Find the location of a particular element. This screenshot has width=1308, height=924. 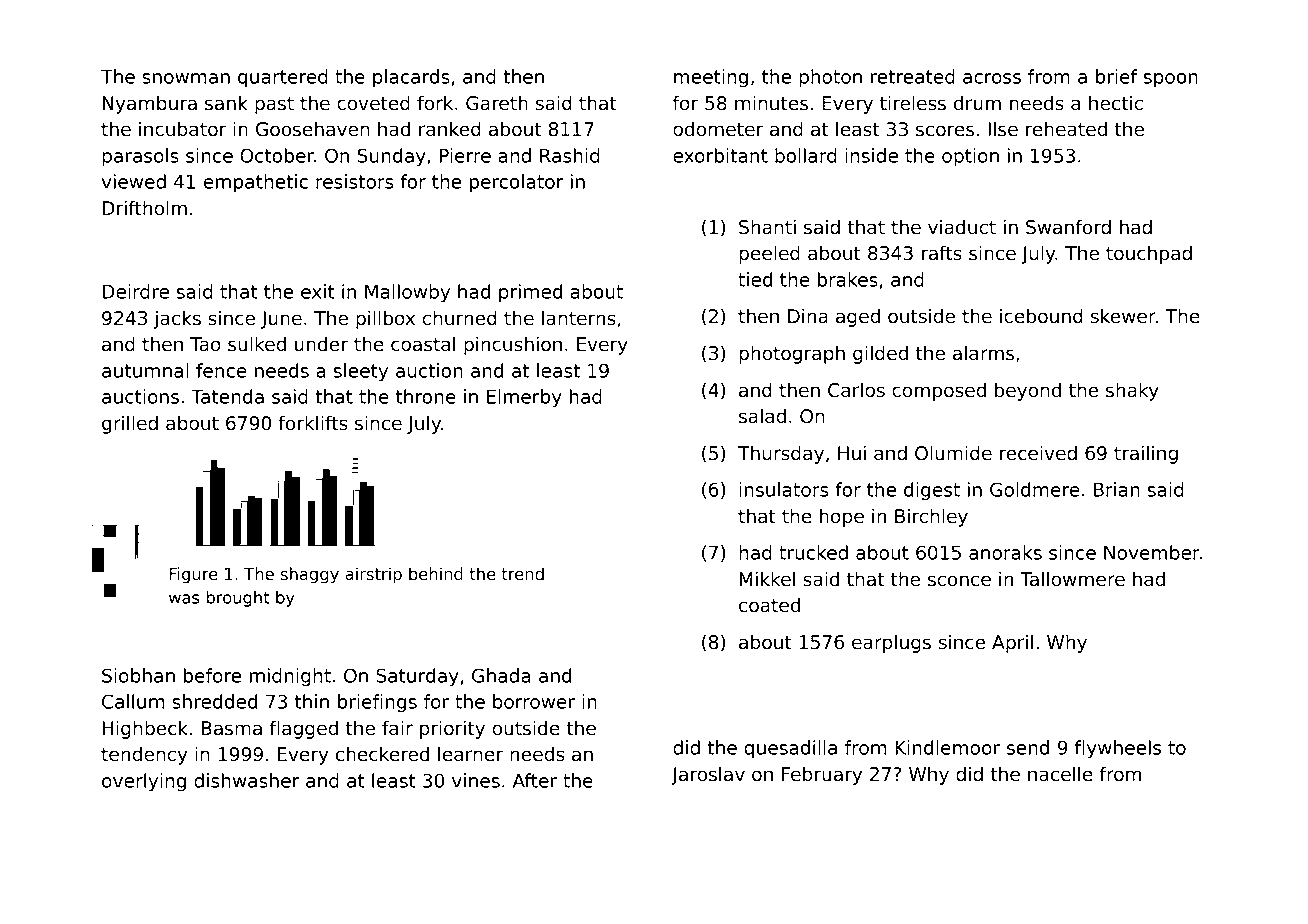

Jaroslav is located at coordinates (708, 775).
